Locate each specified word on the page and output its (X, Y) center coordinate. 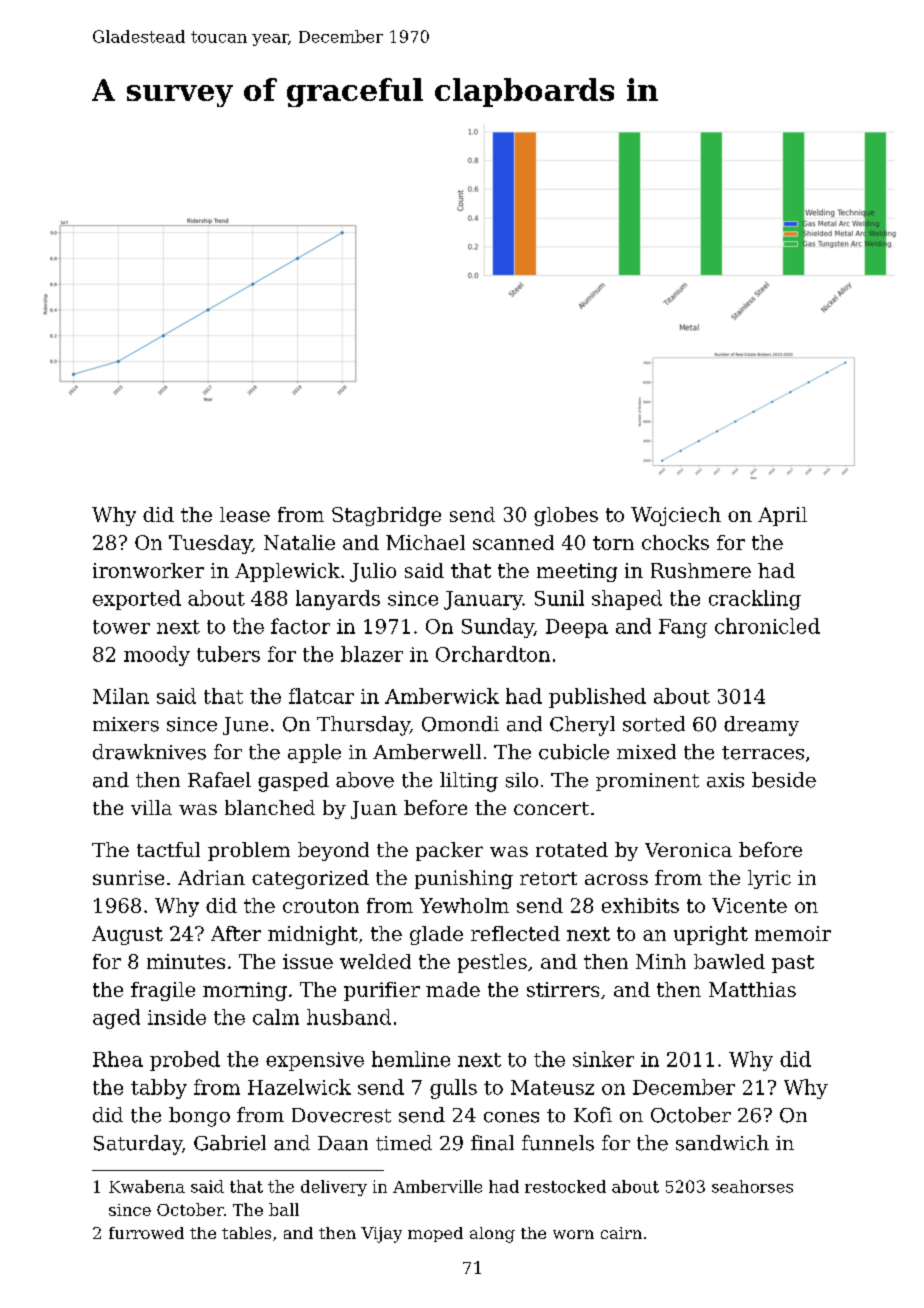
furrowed (146, 1233)
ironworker (148, 570)
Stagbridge (386, 516)
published (597, 698)
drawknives (149, 752)
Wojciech (676, 516)
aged (116, 1019)
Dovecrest (341, 1115)
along (492, 1235)
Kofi (593, 1115)
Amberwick (442, 696)
